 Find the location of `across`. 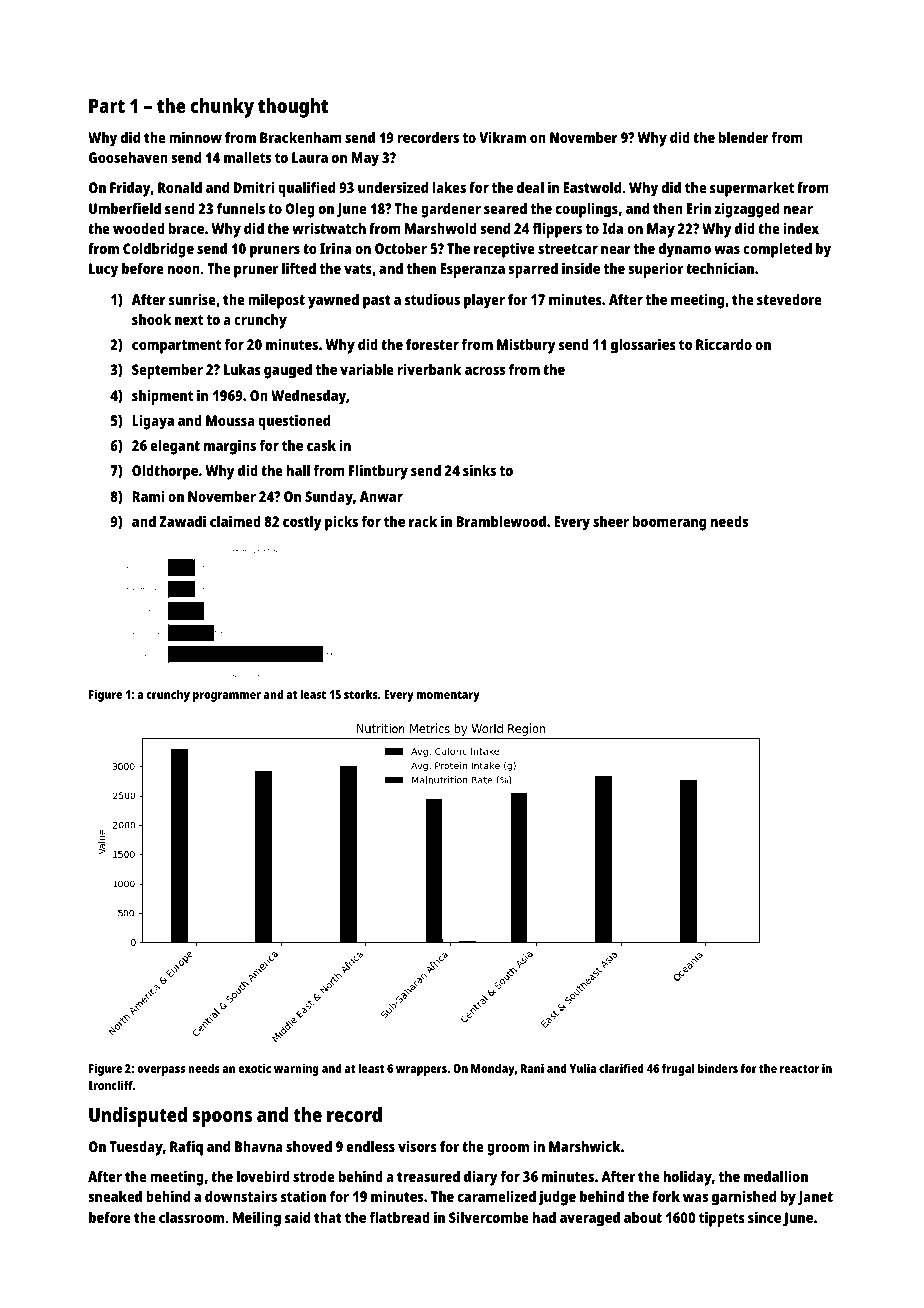

across is located at coordinates (485, 370).
